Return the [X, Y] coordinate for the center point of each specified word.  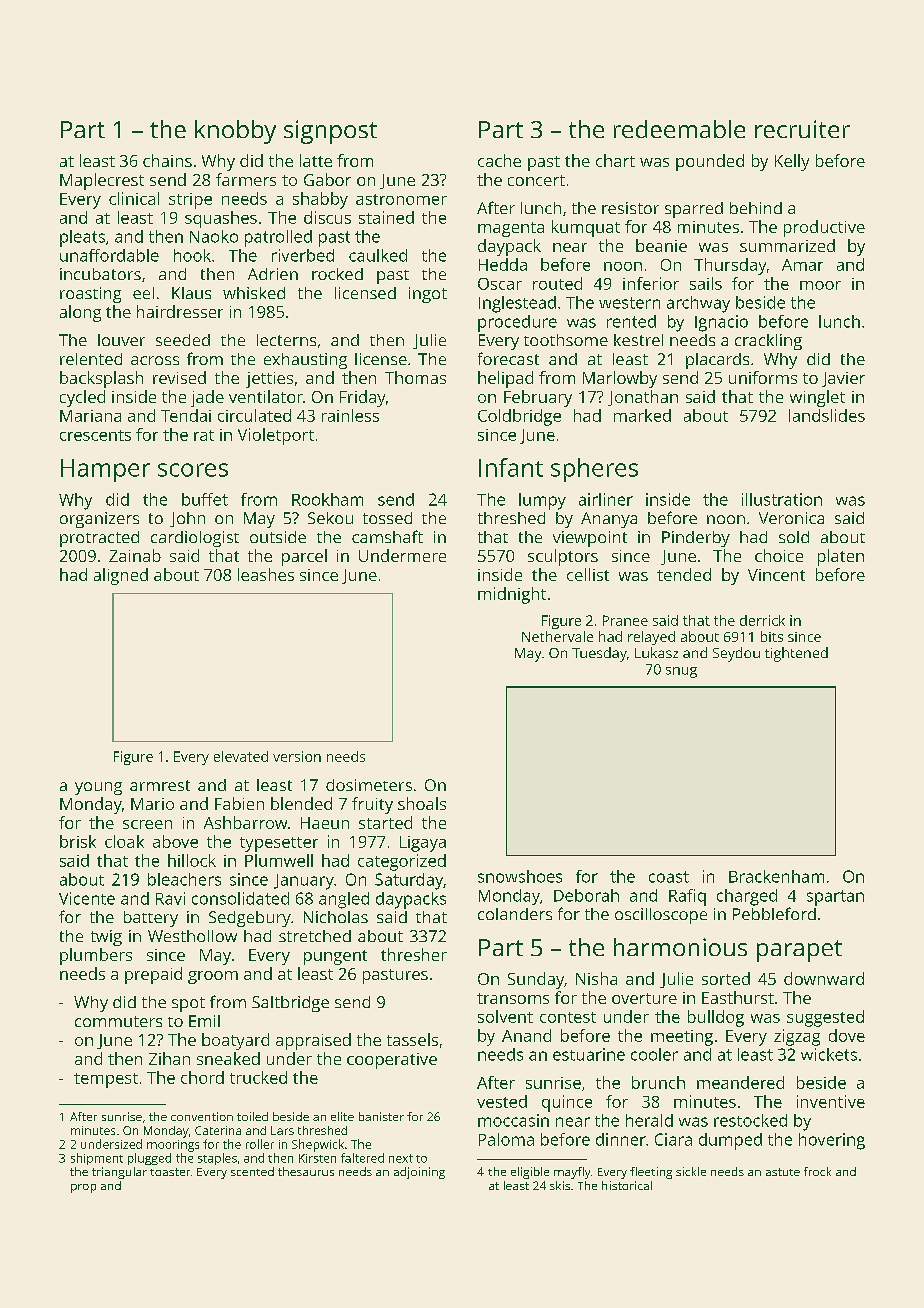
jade [207, 398]
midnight [512, 595]
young [98, 788]
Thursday [730, 266]
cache [499, 160]
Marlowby [620, 379]
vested [502, 1101]
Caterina [218, 1130]
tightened [796, 654]
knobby [235, 132]
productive [824, 228]
